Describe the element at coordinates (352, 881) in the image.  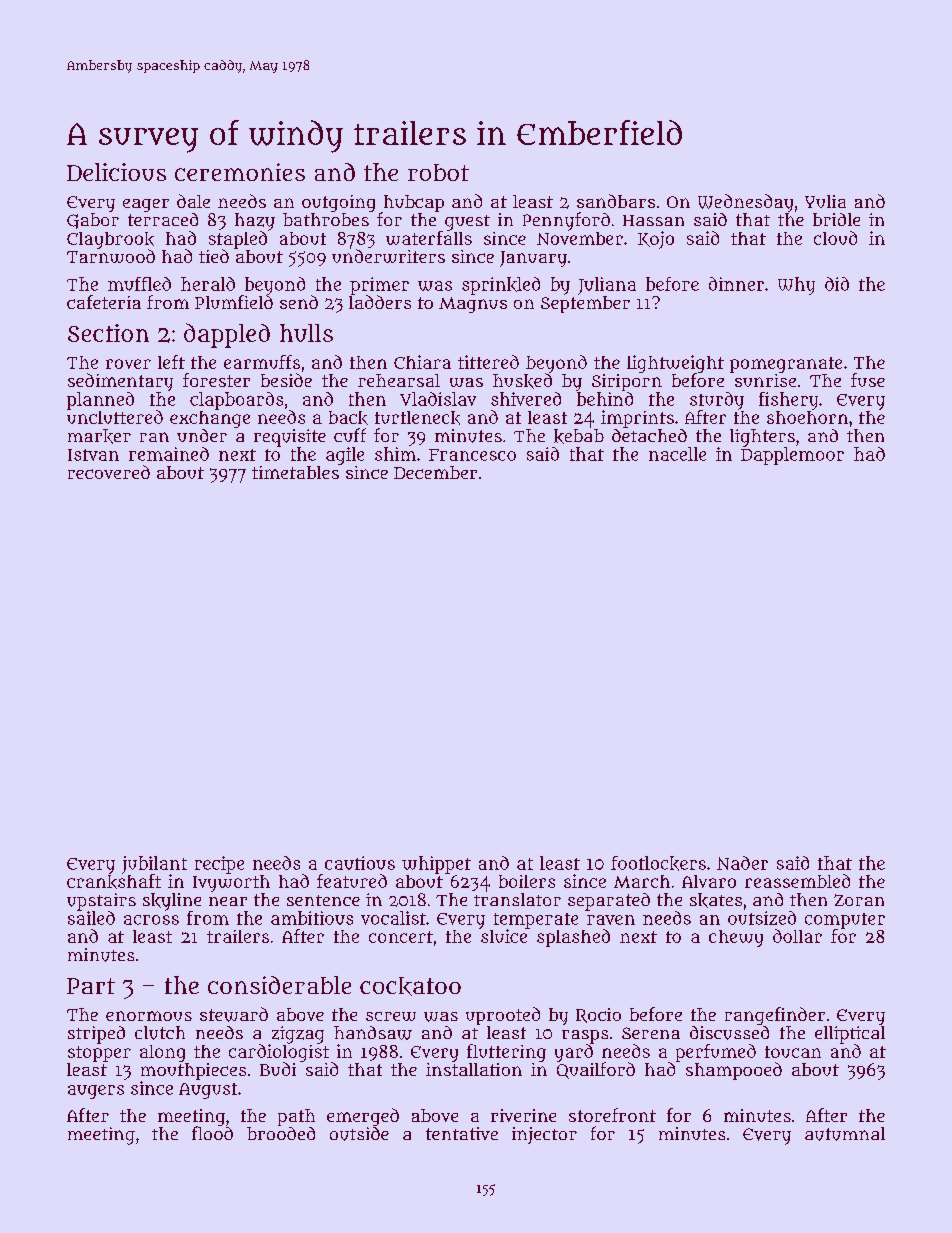
I see `featured` at that location.
